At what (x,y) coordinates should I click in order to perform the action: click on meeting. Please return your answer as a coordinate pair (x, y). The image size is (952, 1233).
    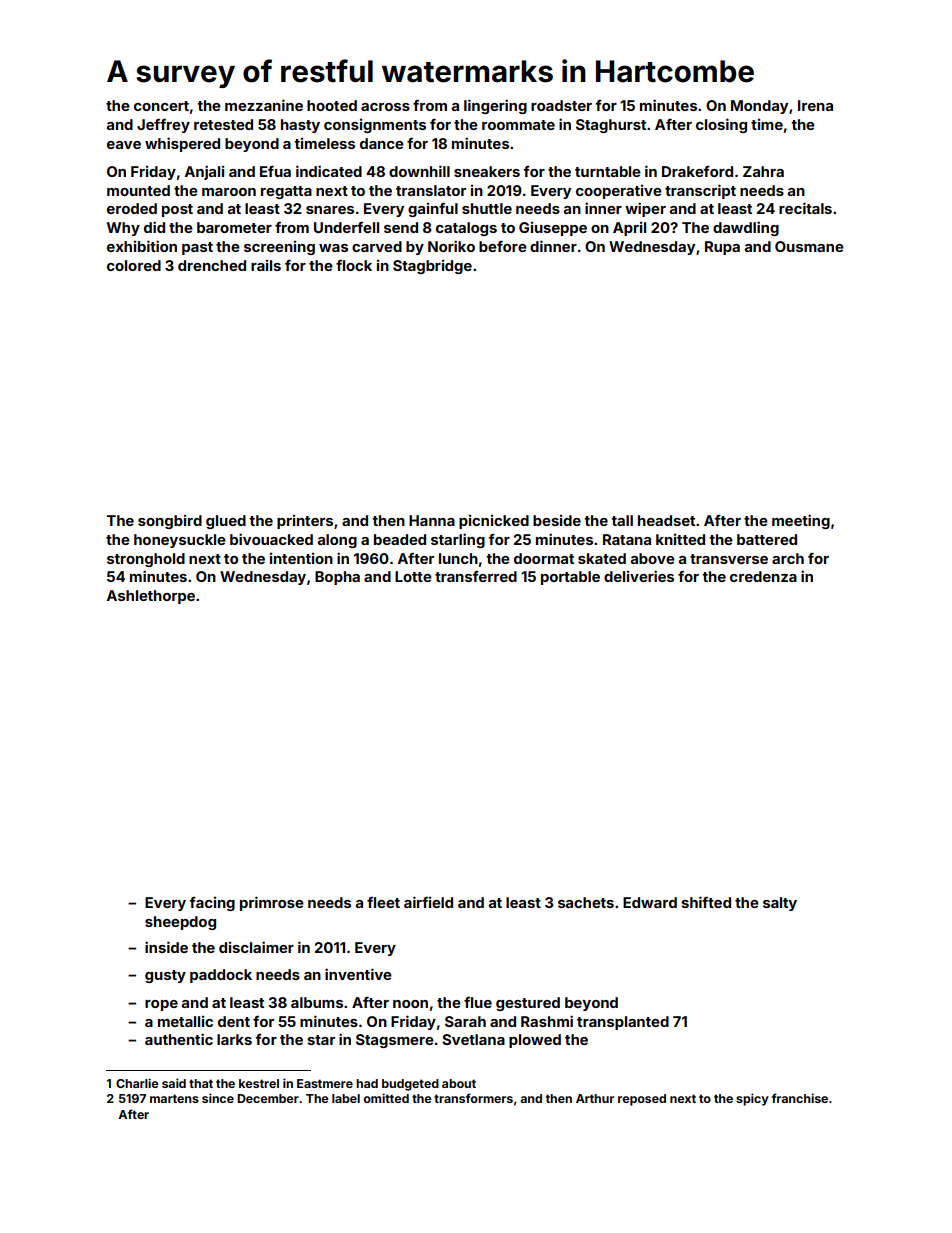
    Looking at the image, I should click on (801, 521).
